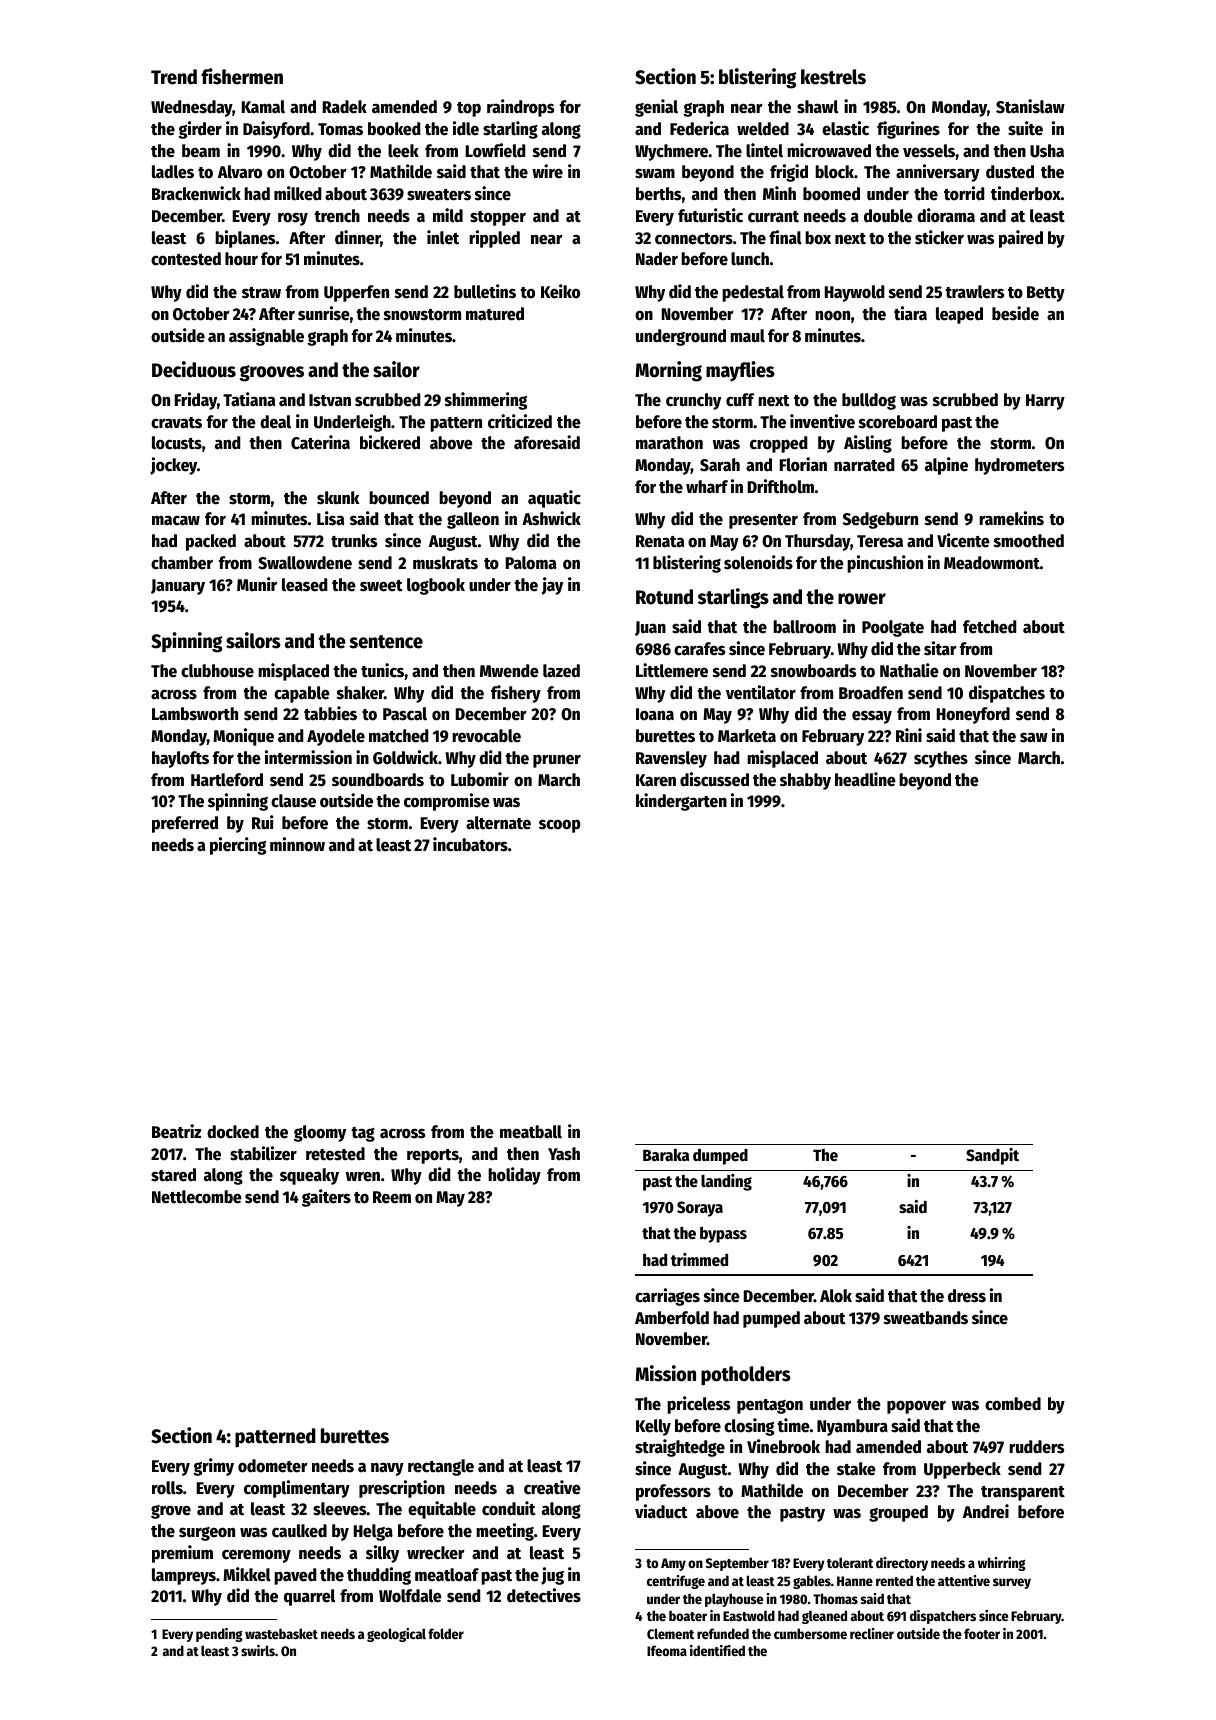 This page has height=1720, width=1216. Describe the element at coordinates (833, 77) in the page. I see `kestrels` at that location.
